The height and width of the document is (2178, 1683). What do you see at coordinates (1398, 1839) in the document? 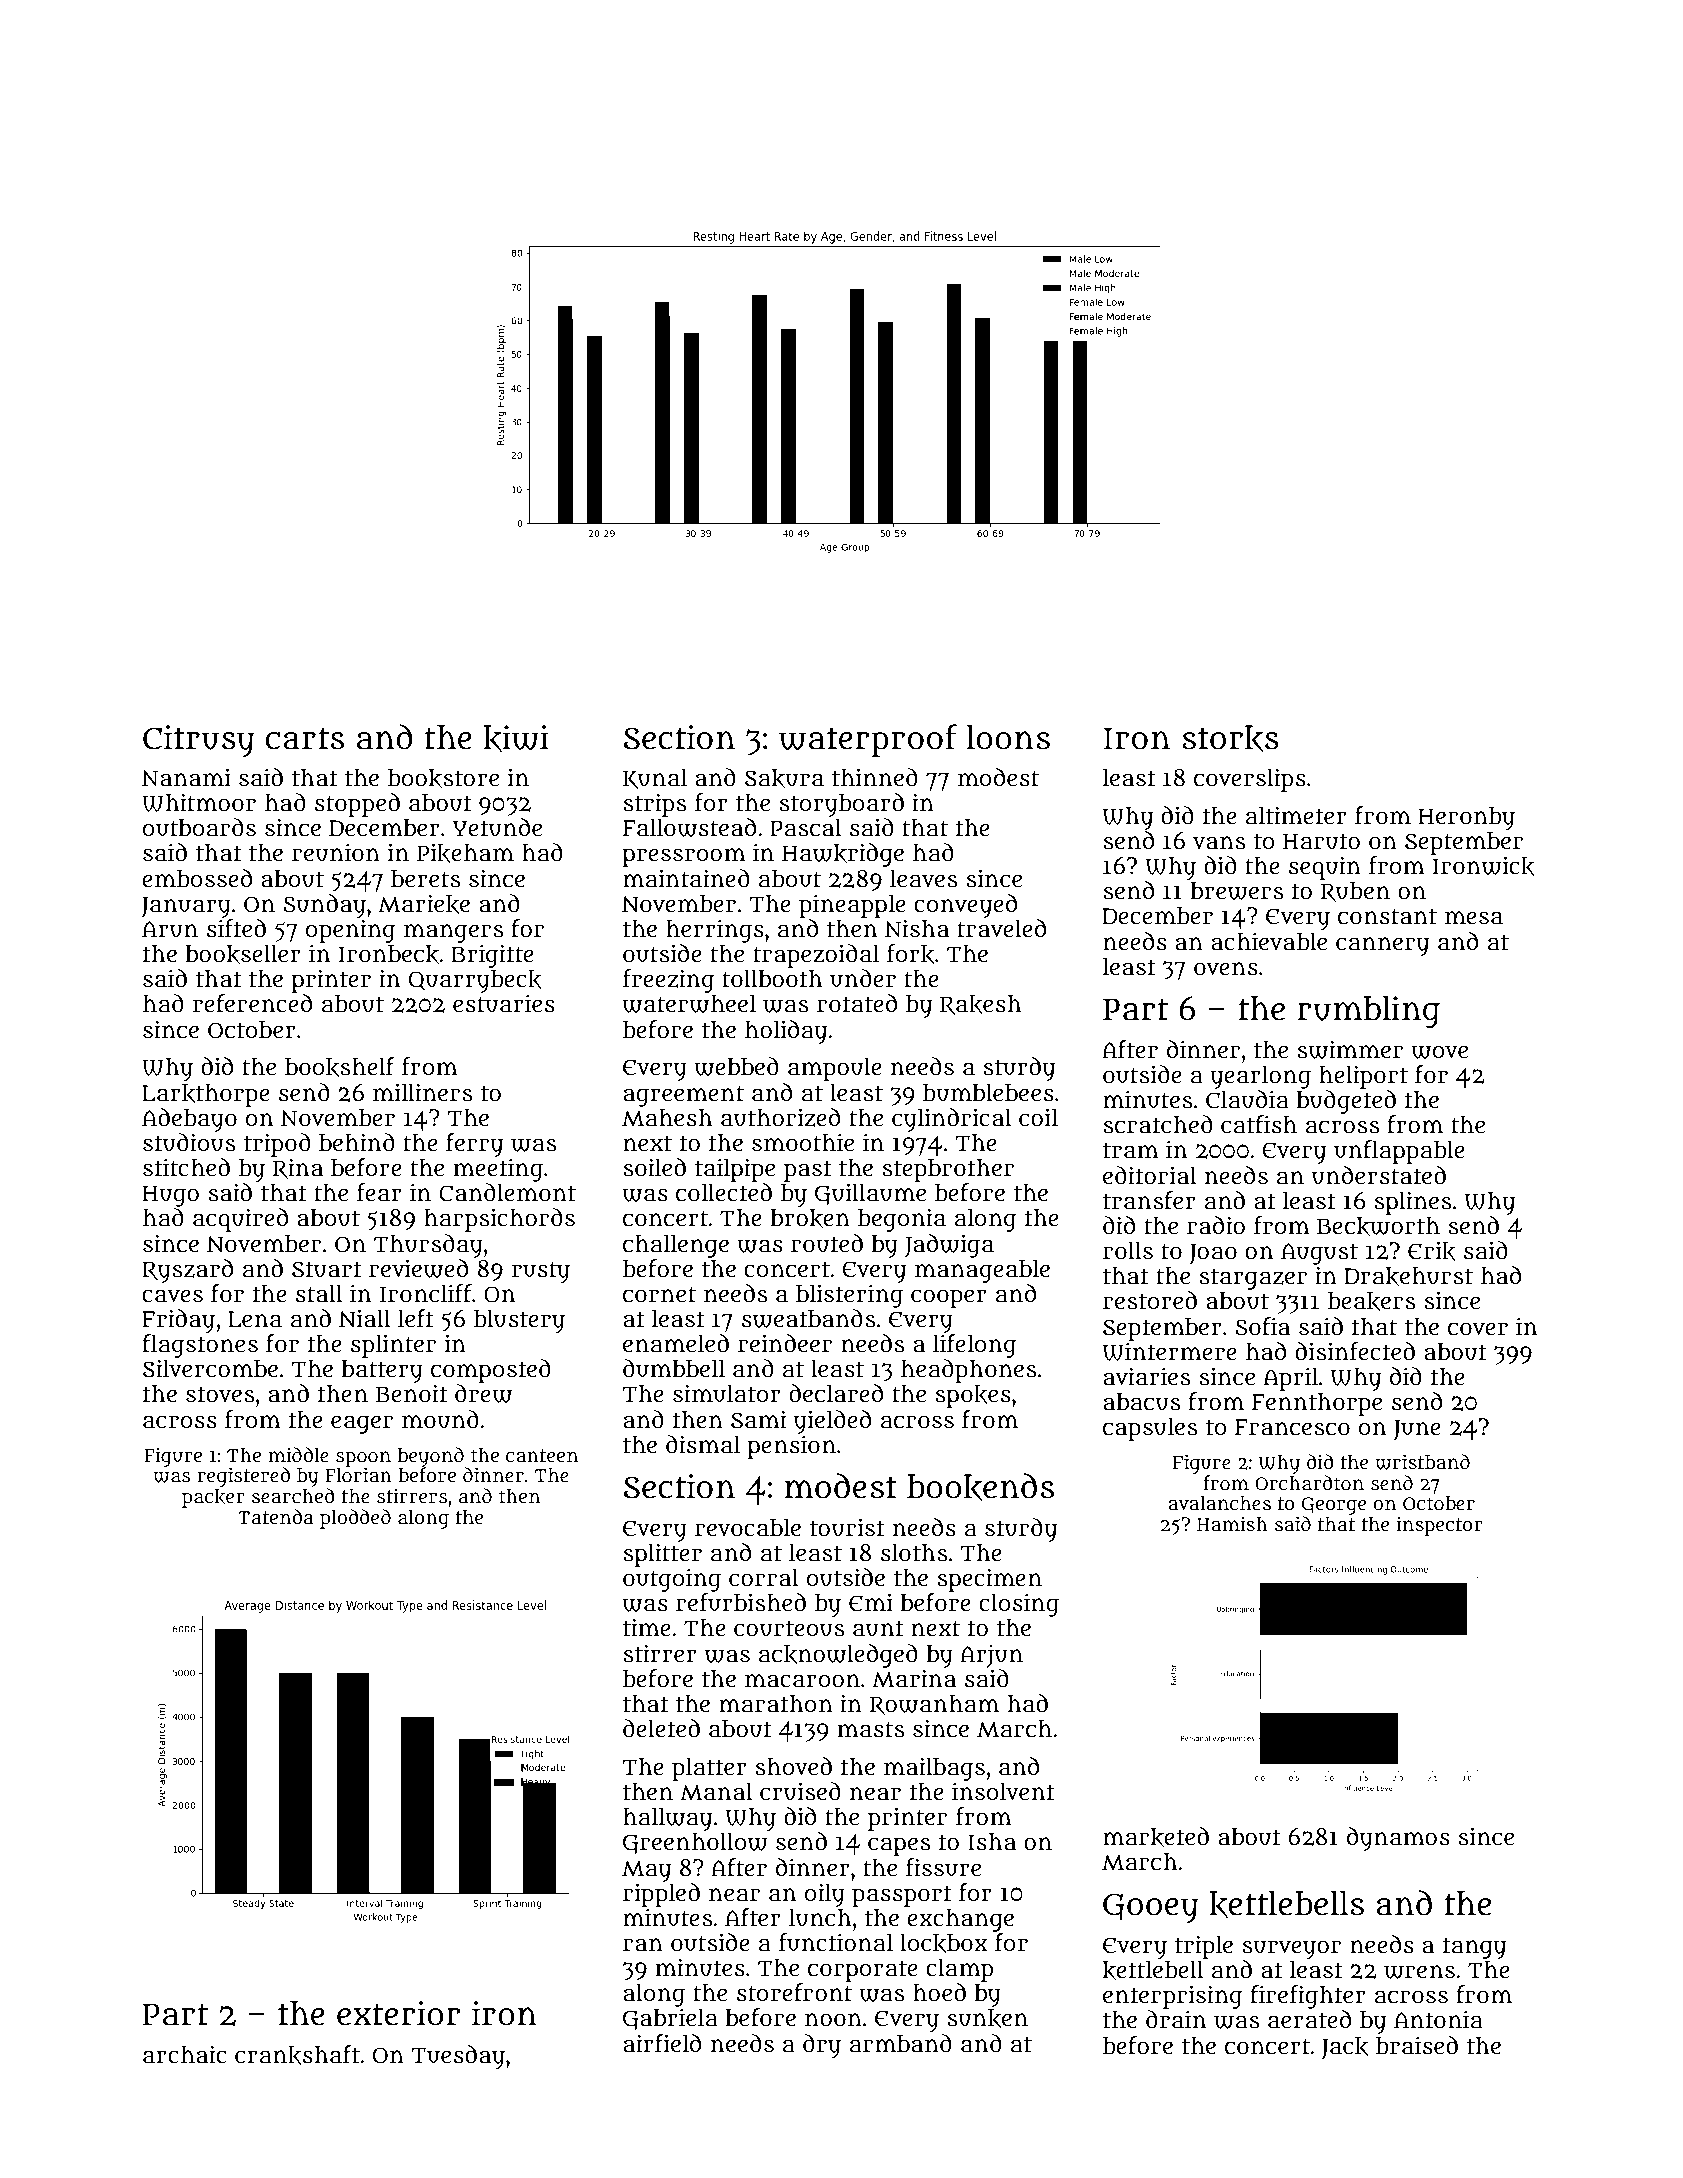
I see `dynamos` at bounding box center [1398, 1839].
